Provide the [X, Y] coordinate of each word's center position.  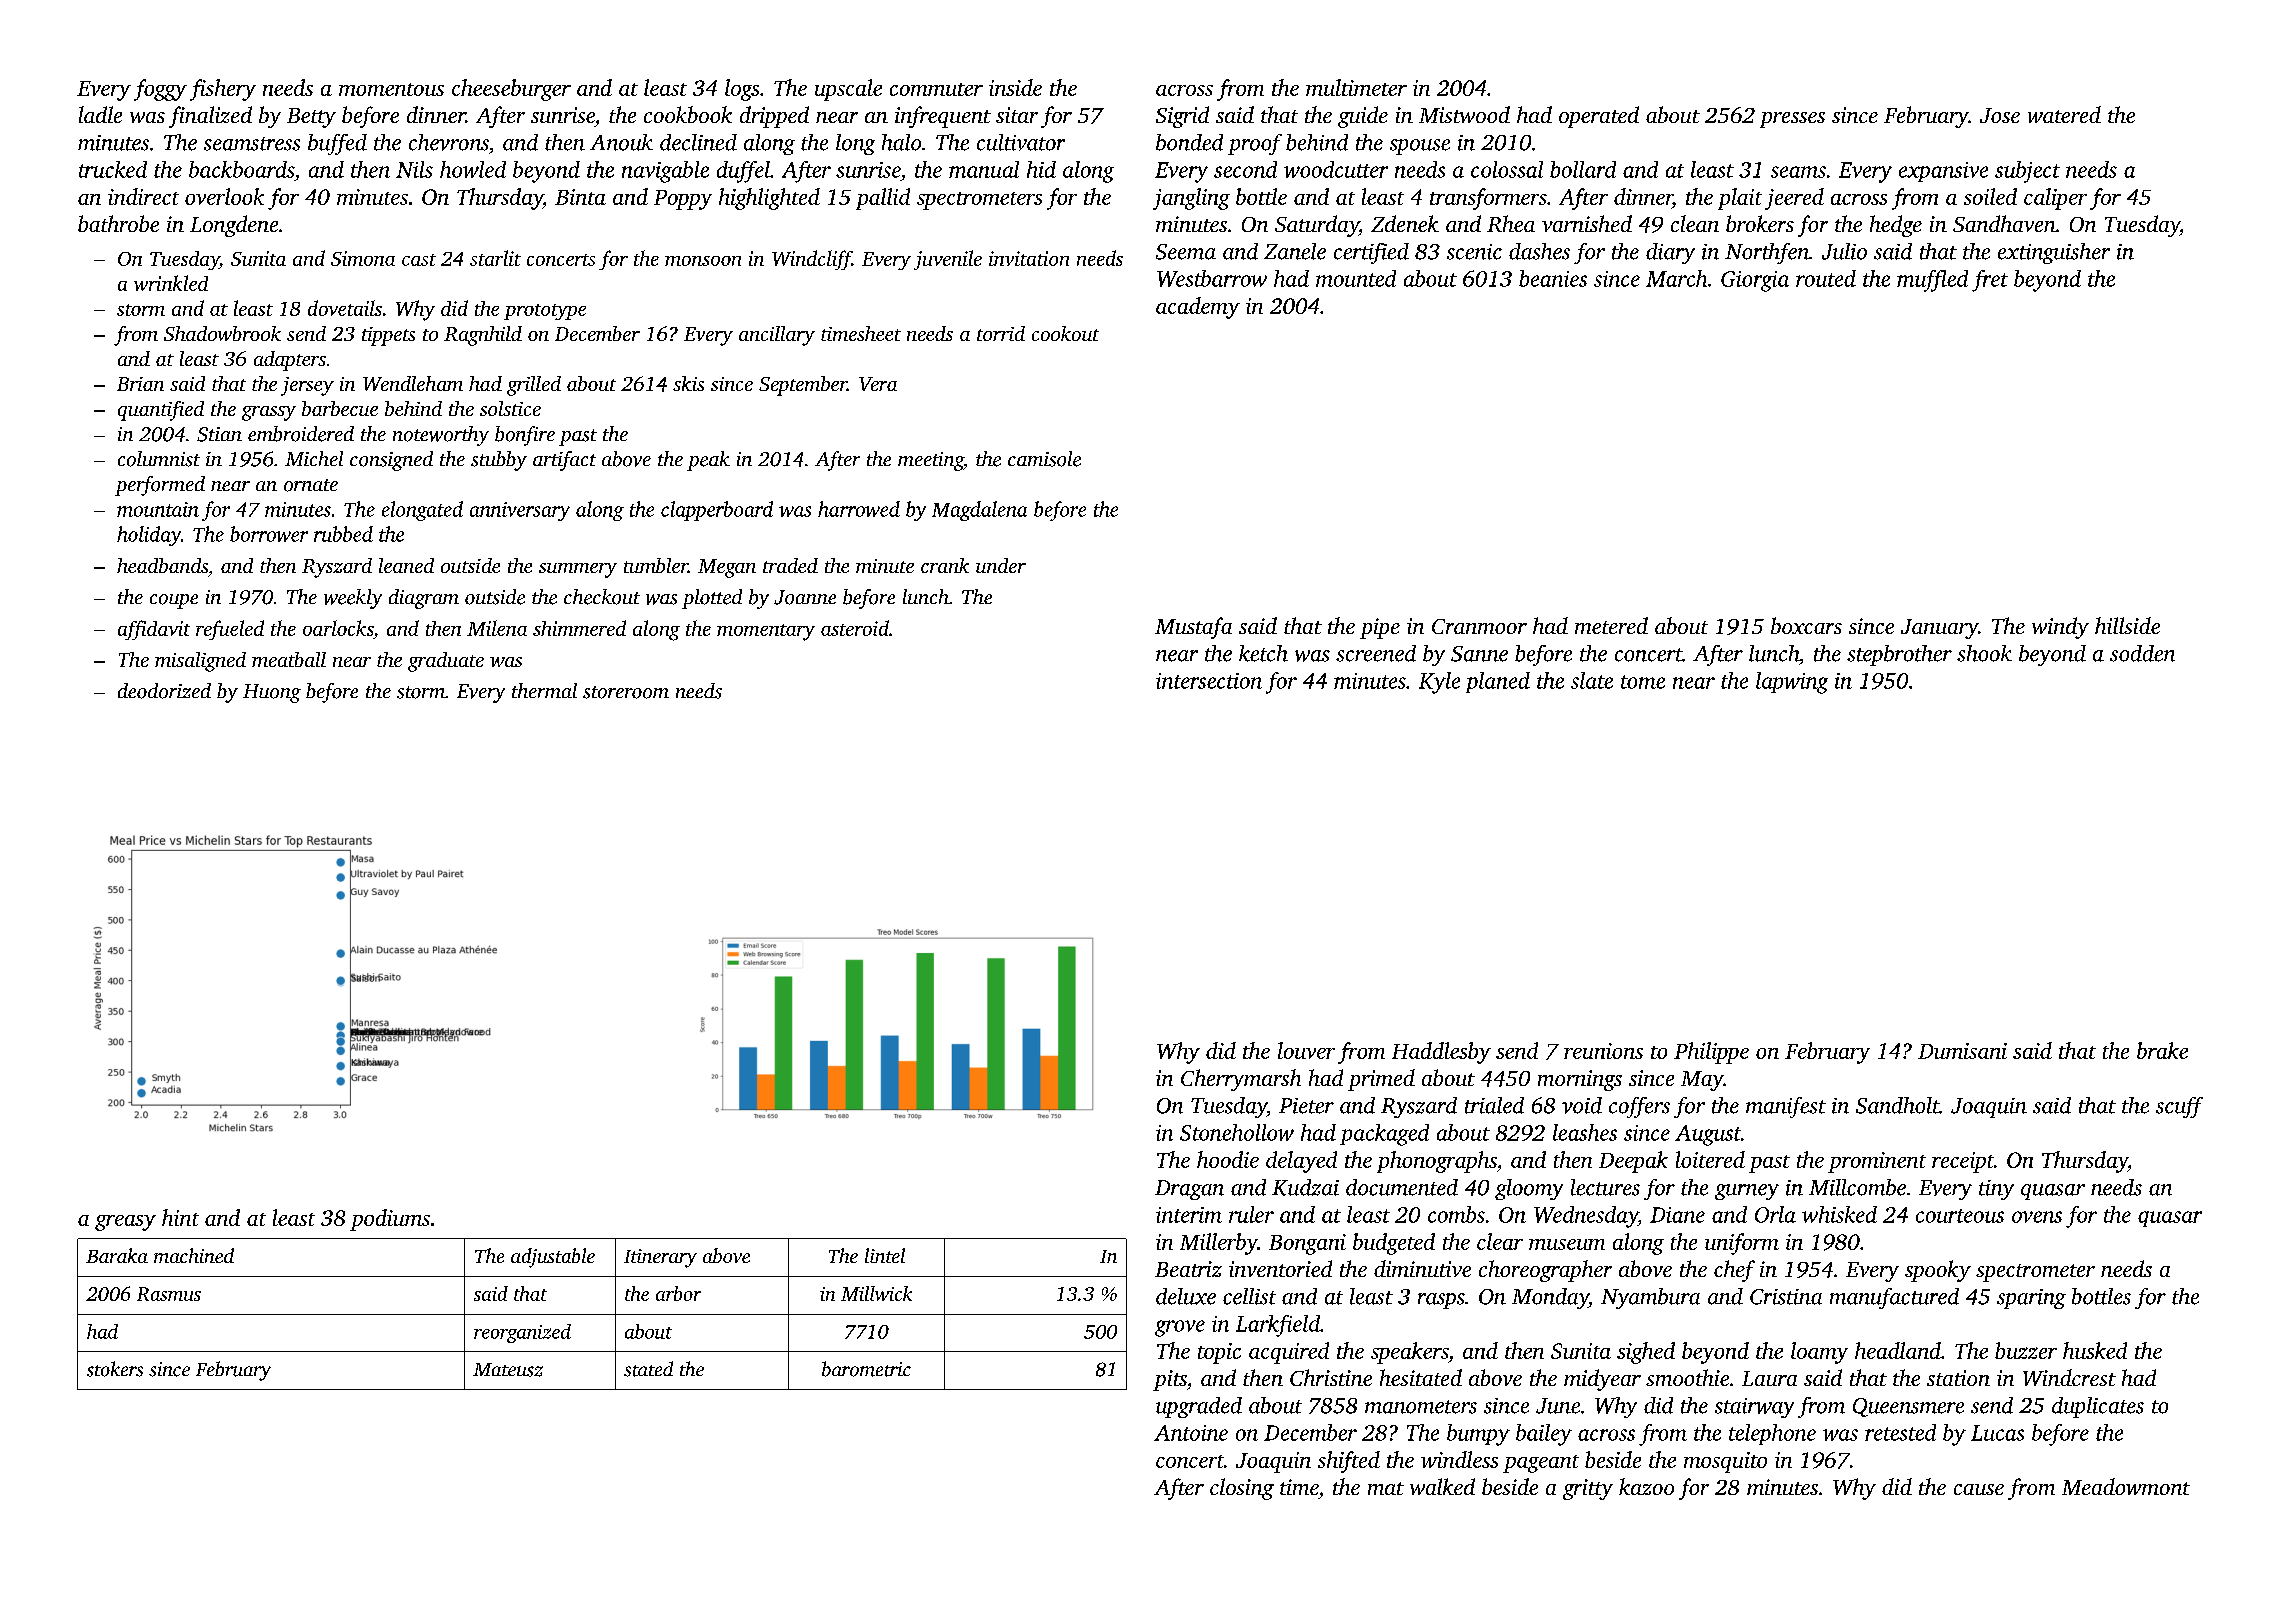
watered [2064, 114]
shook [1984, 653]
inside [1015, 87]
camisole [1044, 459]
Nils [414, 169]
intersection [1209, 681]
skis [688, 383]
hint [180, 1217]
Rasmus [169, 1294]
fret [1990, 281]
